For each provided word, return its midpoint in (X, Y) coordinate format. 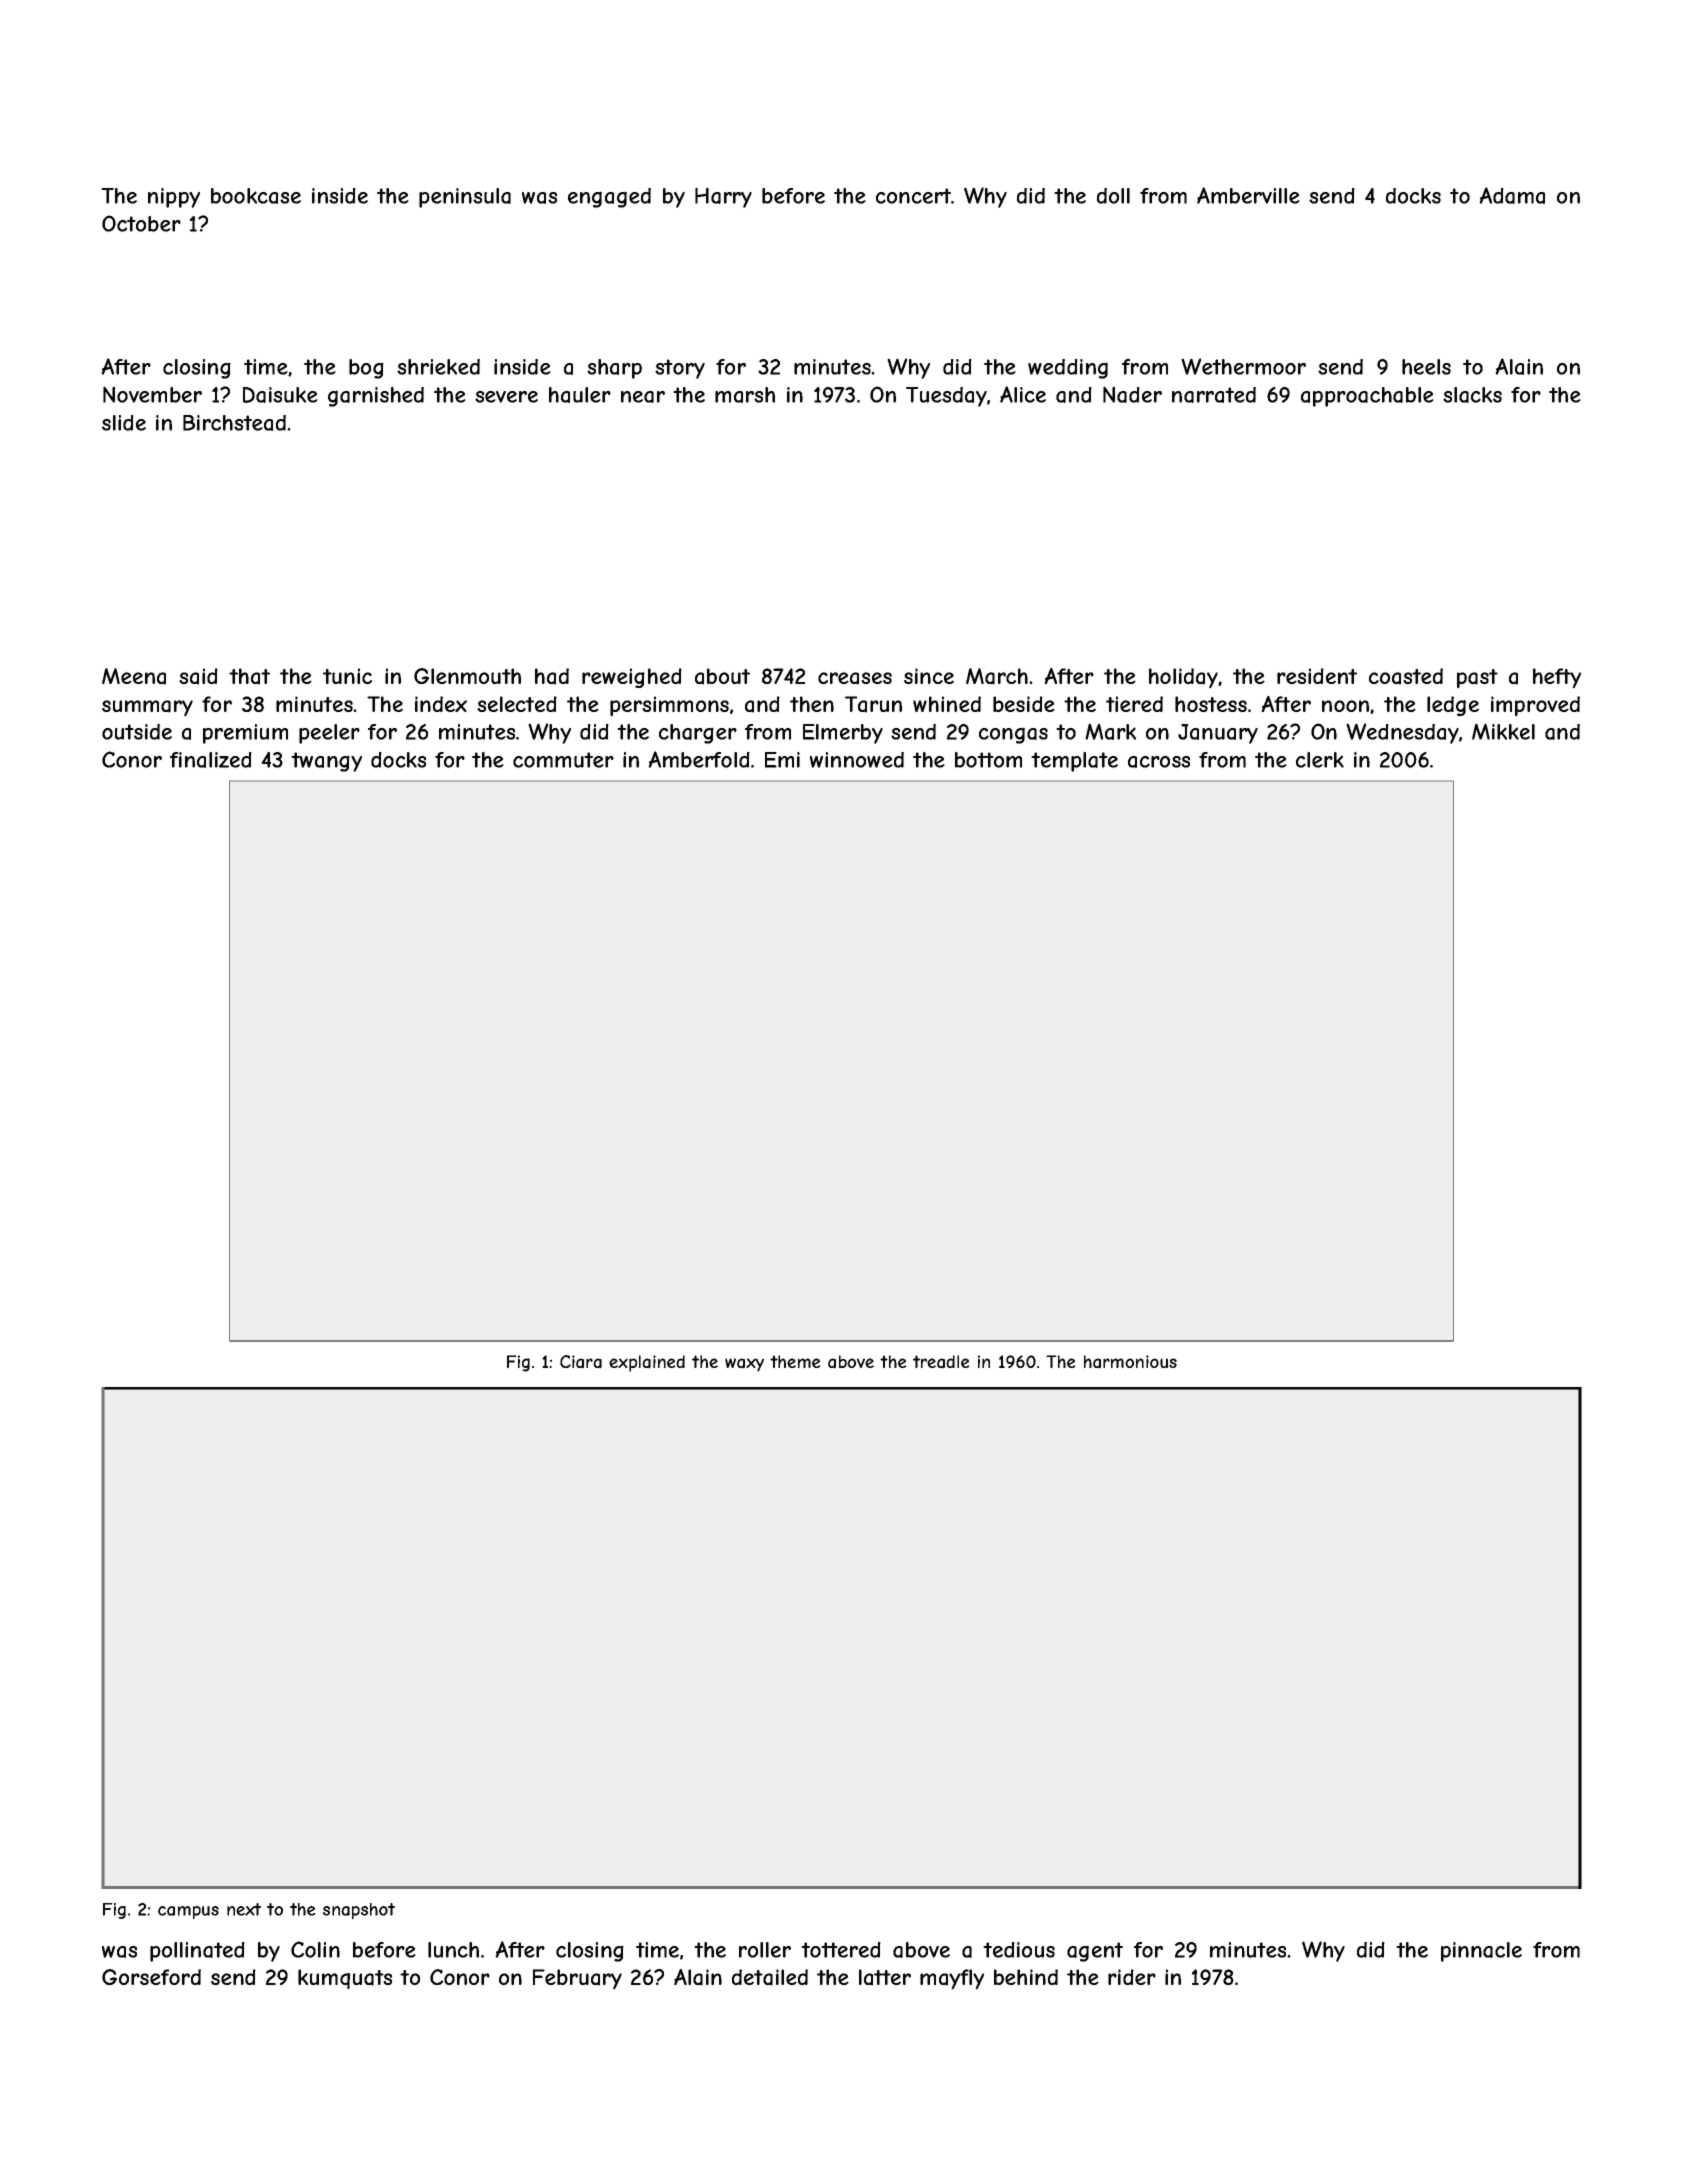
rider (1132, 1977)
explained (647, 1363)
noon (1345, 706)
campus (188, 1912)
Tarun (873, 704)
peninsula (465, 198)
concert (913, 196)
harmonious (1130, 1362)
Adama (1512, 195)
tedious (1019, 1950)
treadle (941, 1362)
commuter (563, 760)
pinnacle (1481, 1952)
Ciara (581, 1362)
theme (795, 1361)
